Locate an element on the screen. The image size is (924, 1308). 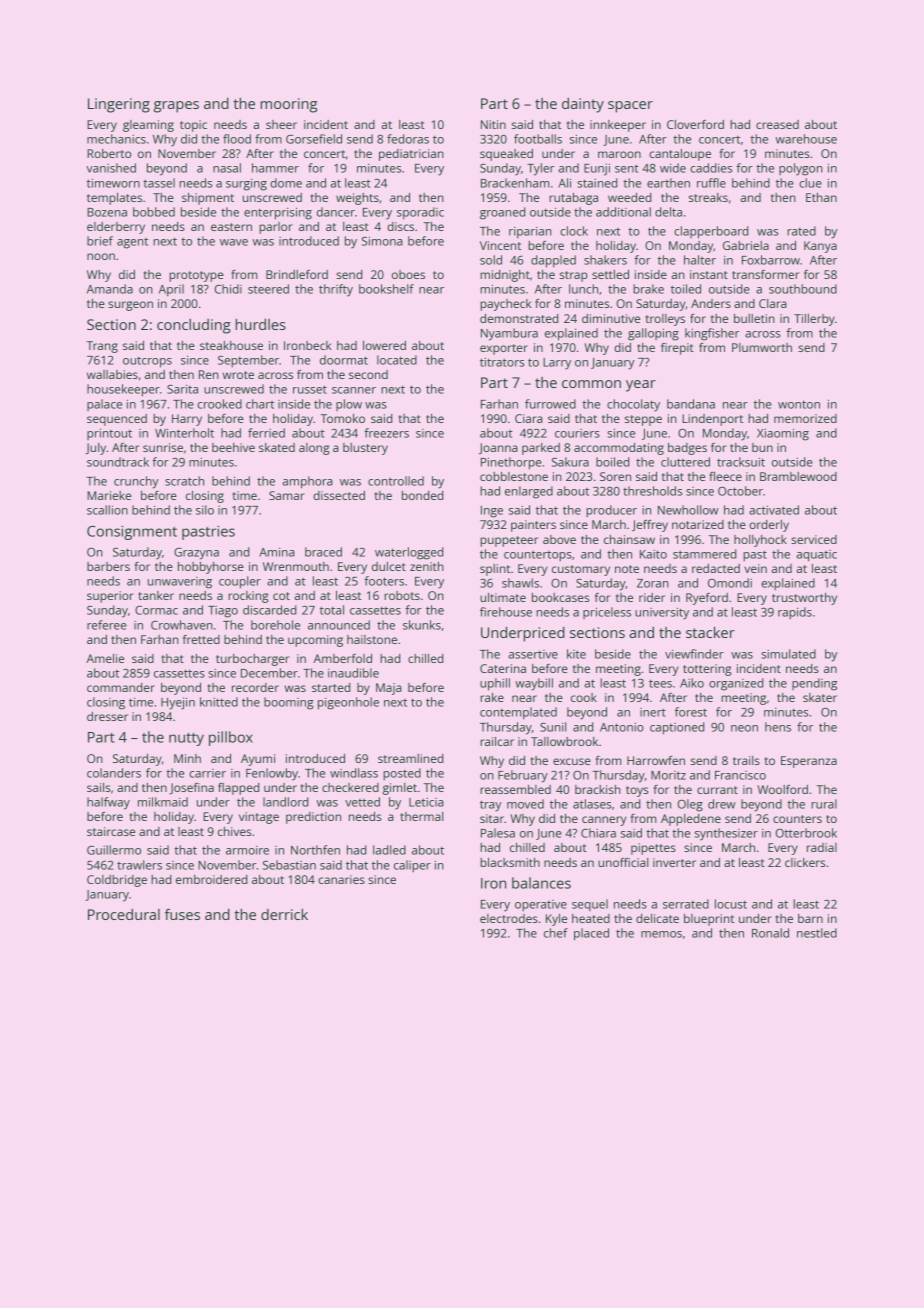
memos is located at coordinates (661, 934).
